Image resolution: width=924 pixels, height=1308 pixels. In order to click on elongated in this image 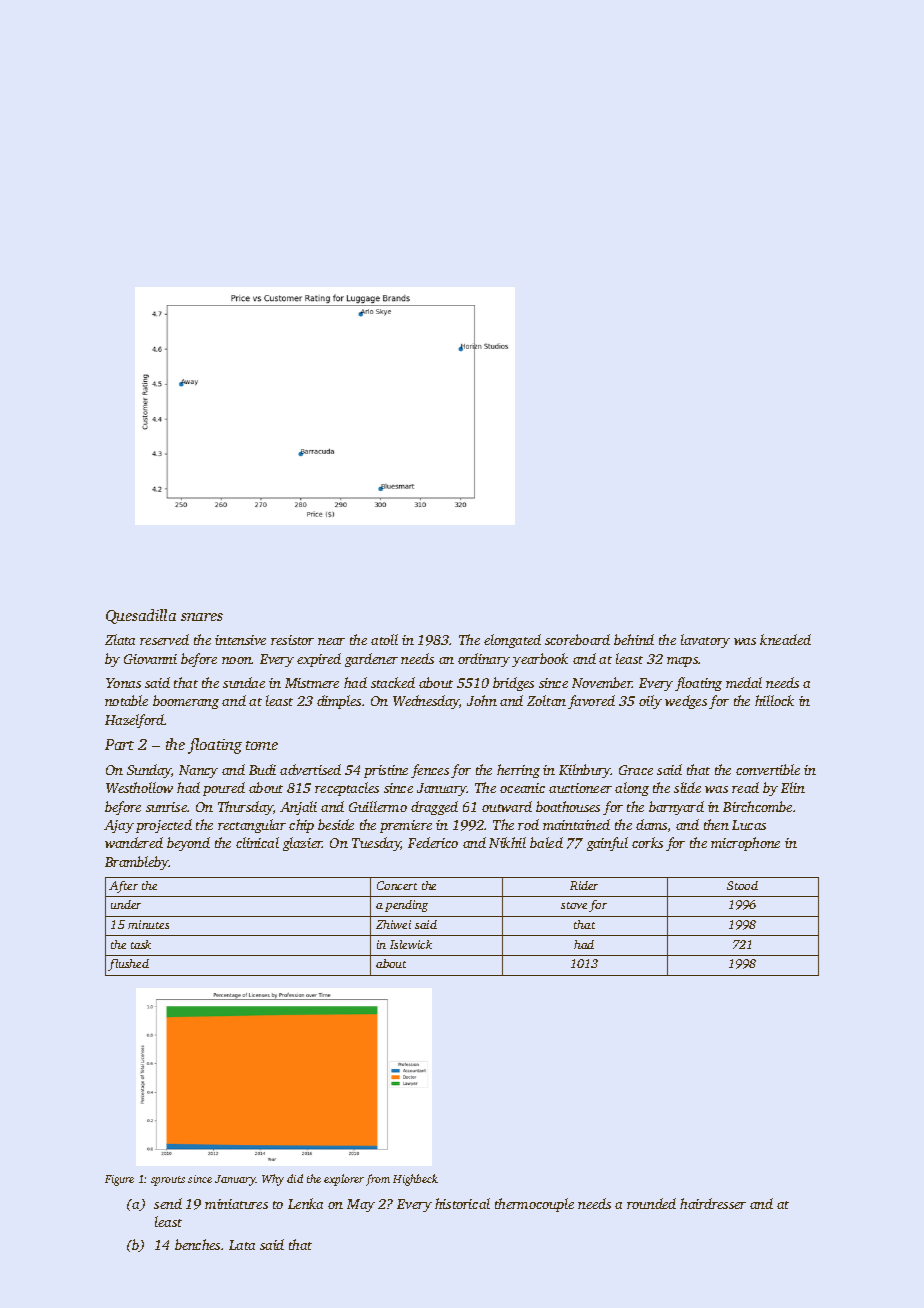, I will do `click(512, 641)`.
